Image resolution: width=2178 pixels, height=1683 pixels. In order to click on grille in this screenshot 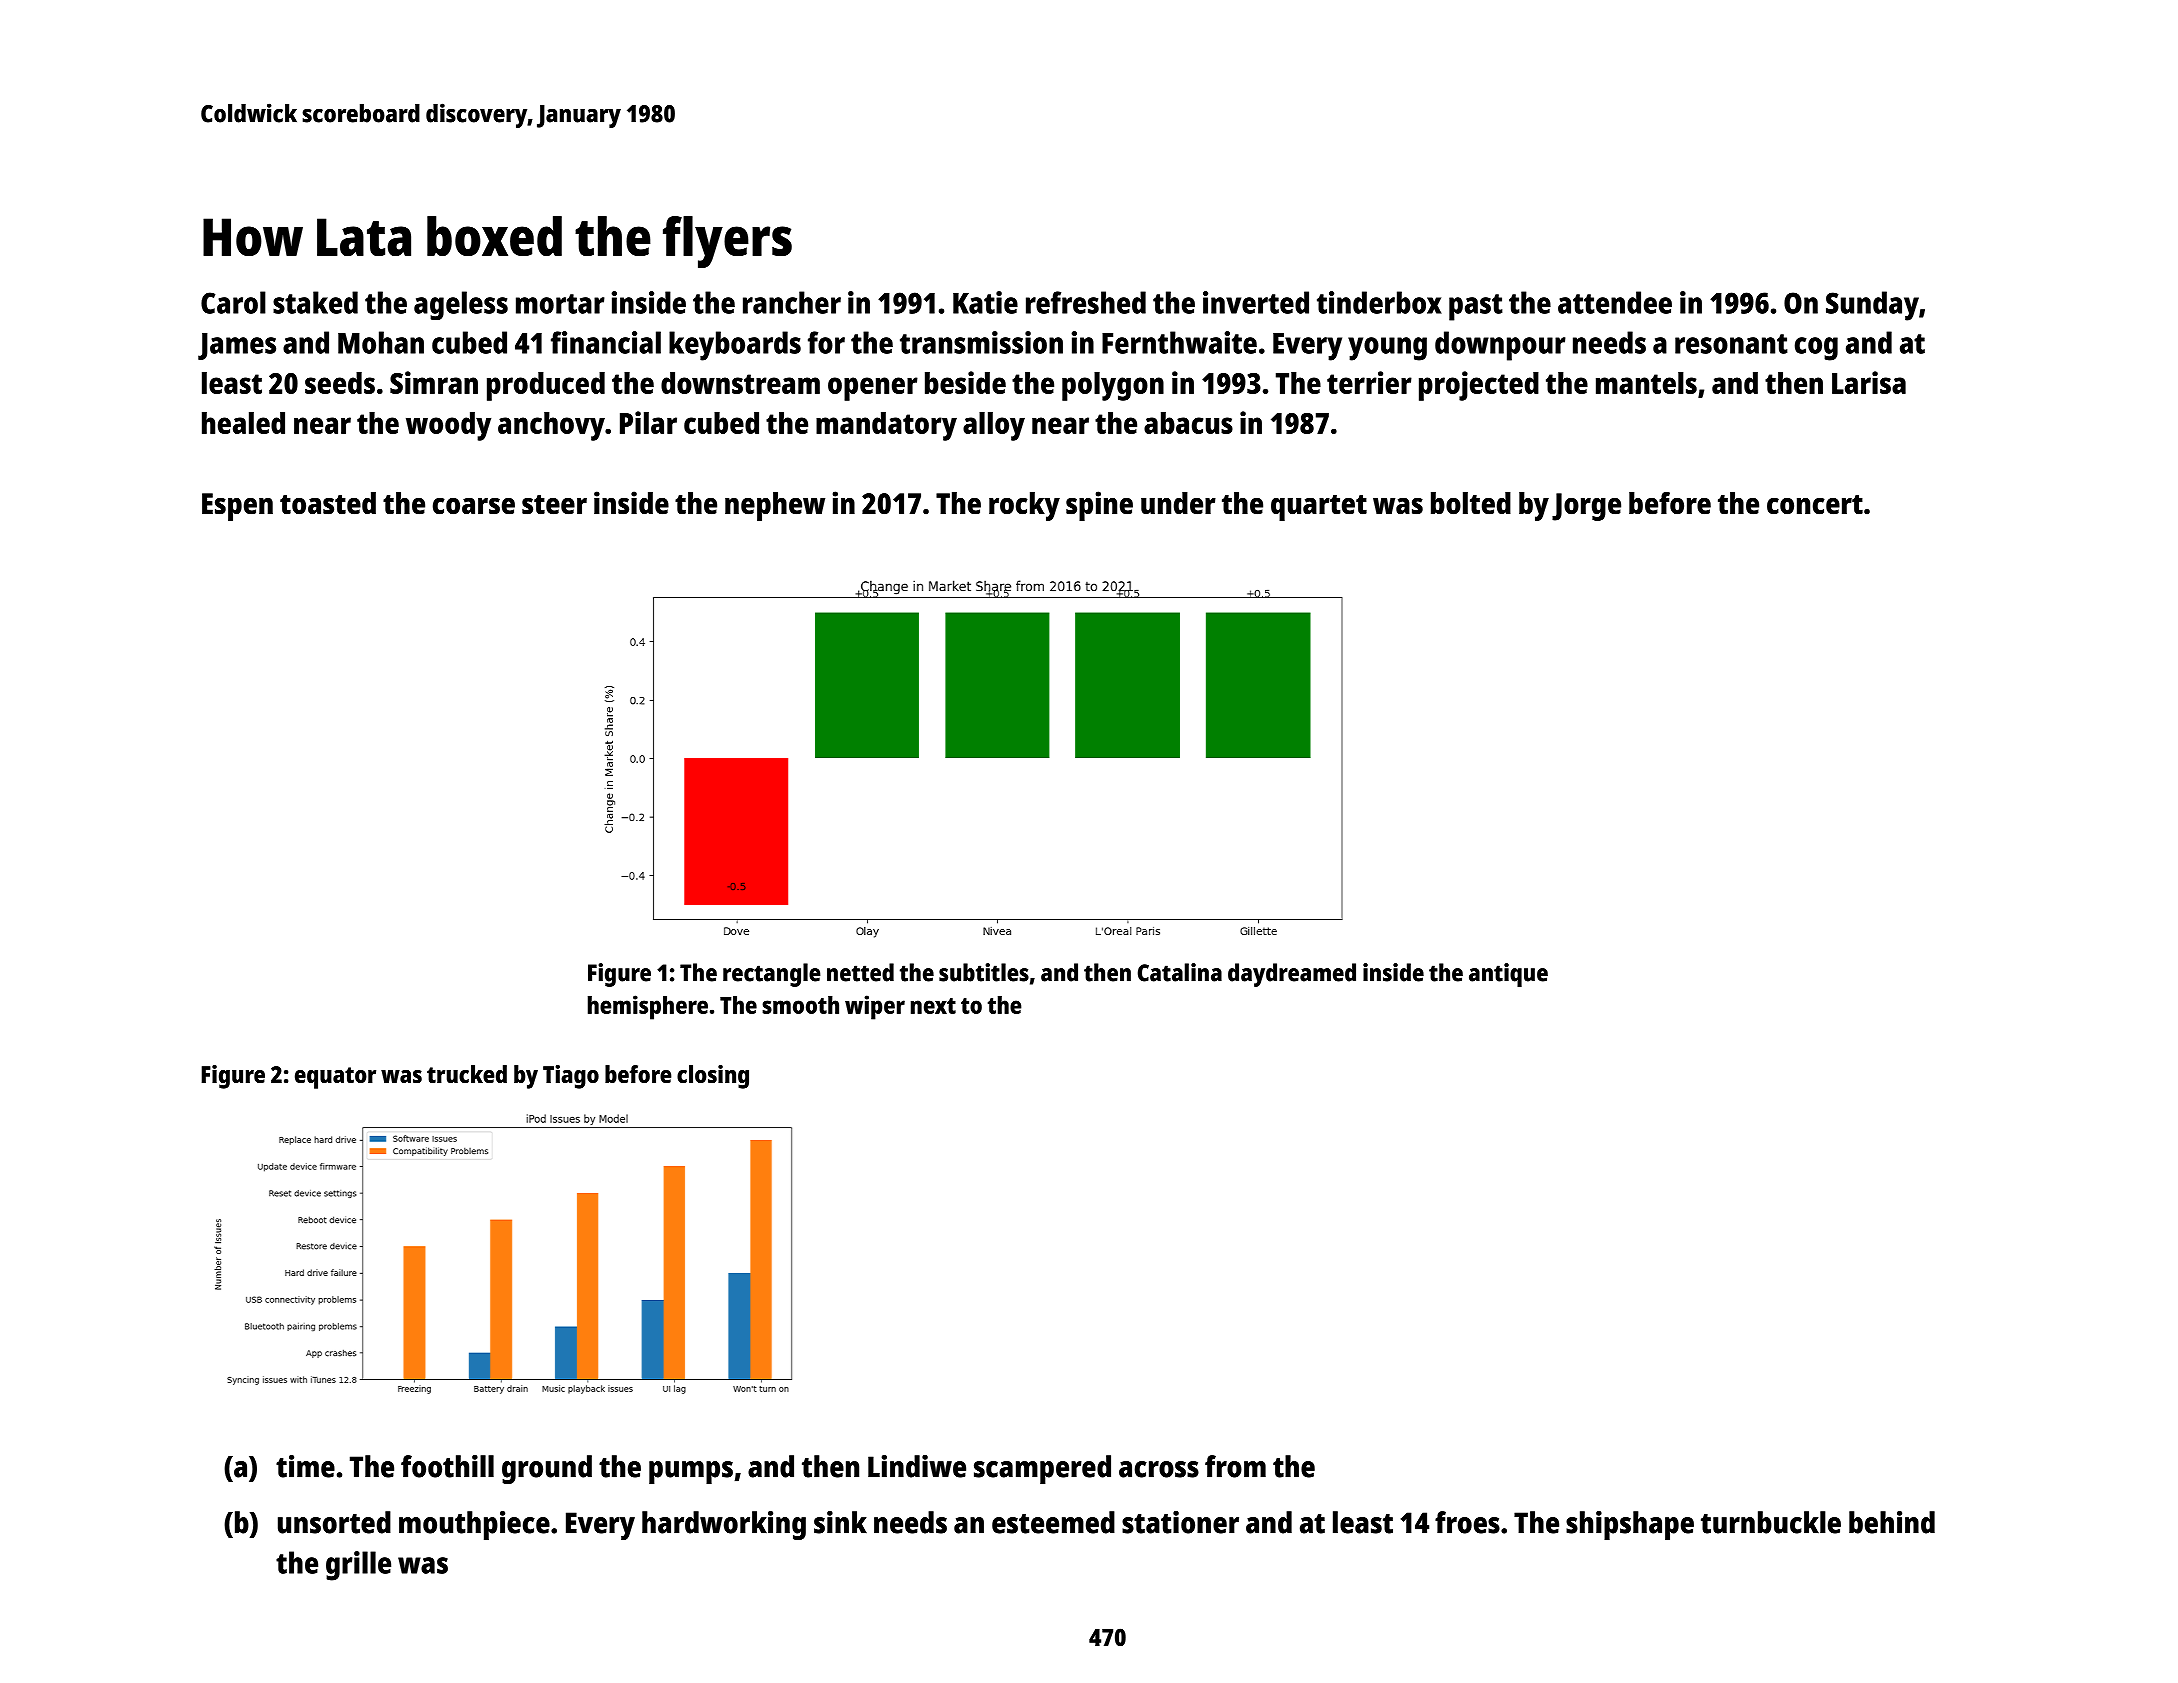, I will do `click(358, 1566)`.
